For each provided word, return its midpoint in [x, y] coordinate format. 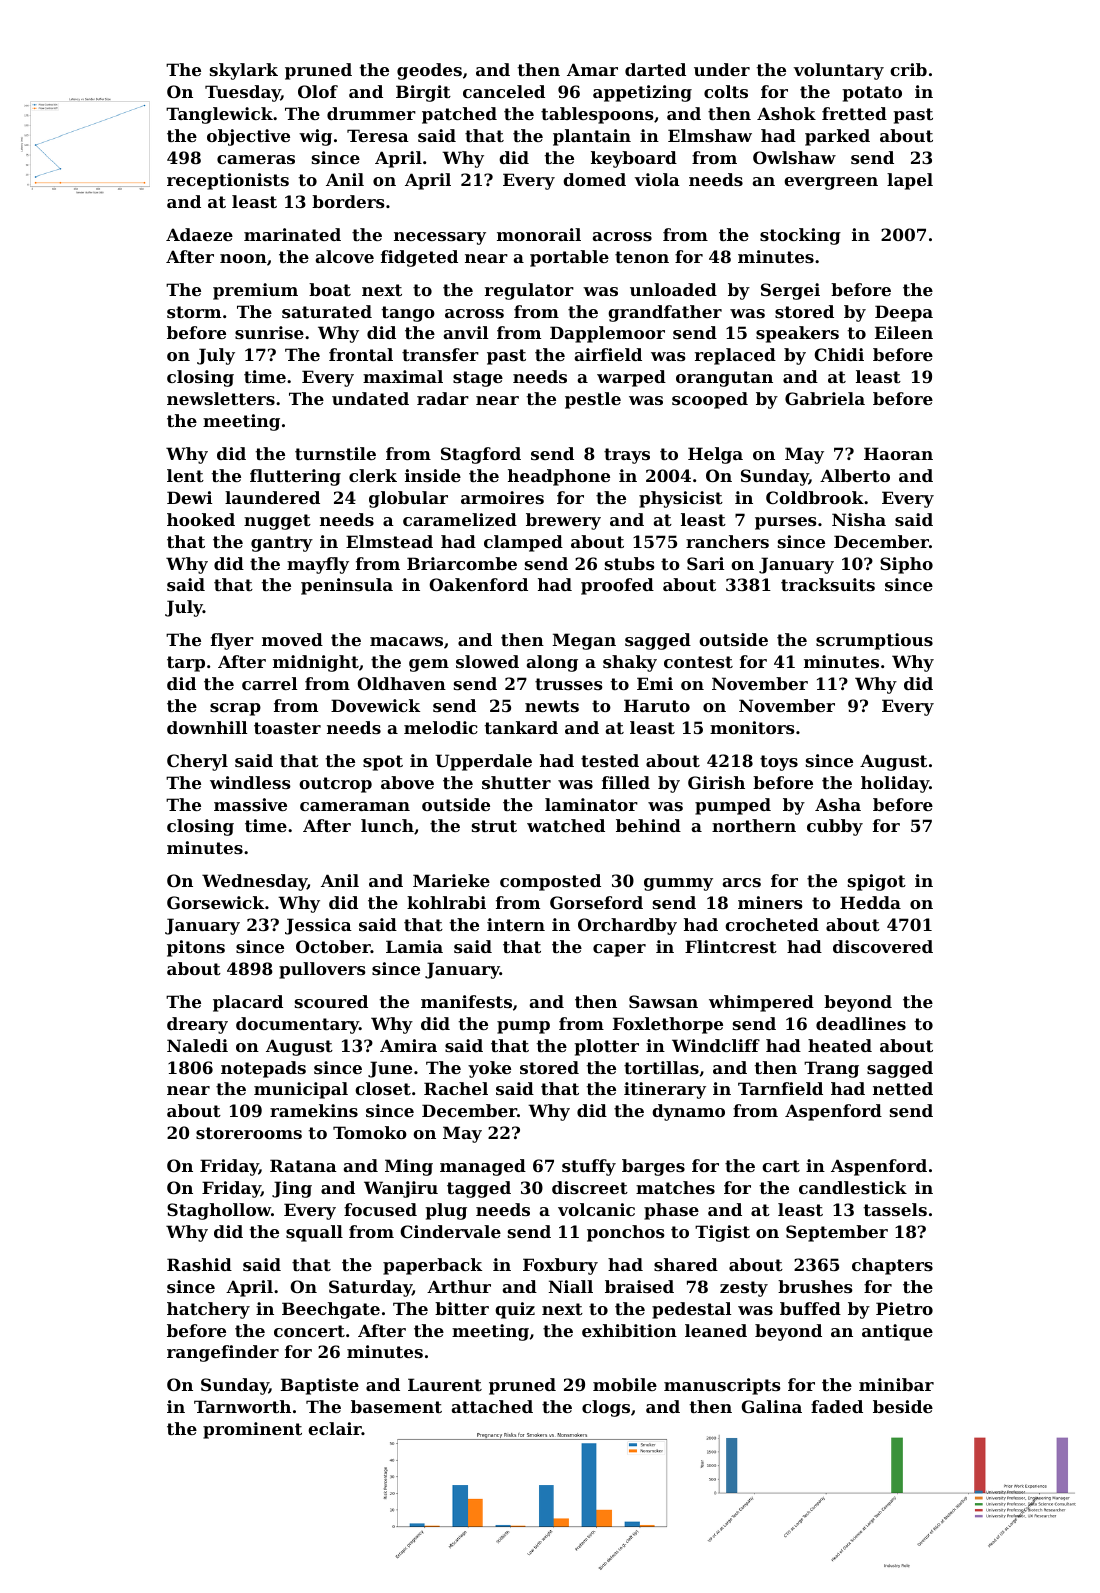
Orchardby [627, 926]
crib [908, 69]
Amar [592, 69]
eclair [335, 1428]
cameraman [355, 806]
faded [837, 1406]
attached [492, 1406]
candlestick [853, 1187]
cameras [256, 159]
